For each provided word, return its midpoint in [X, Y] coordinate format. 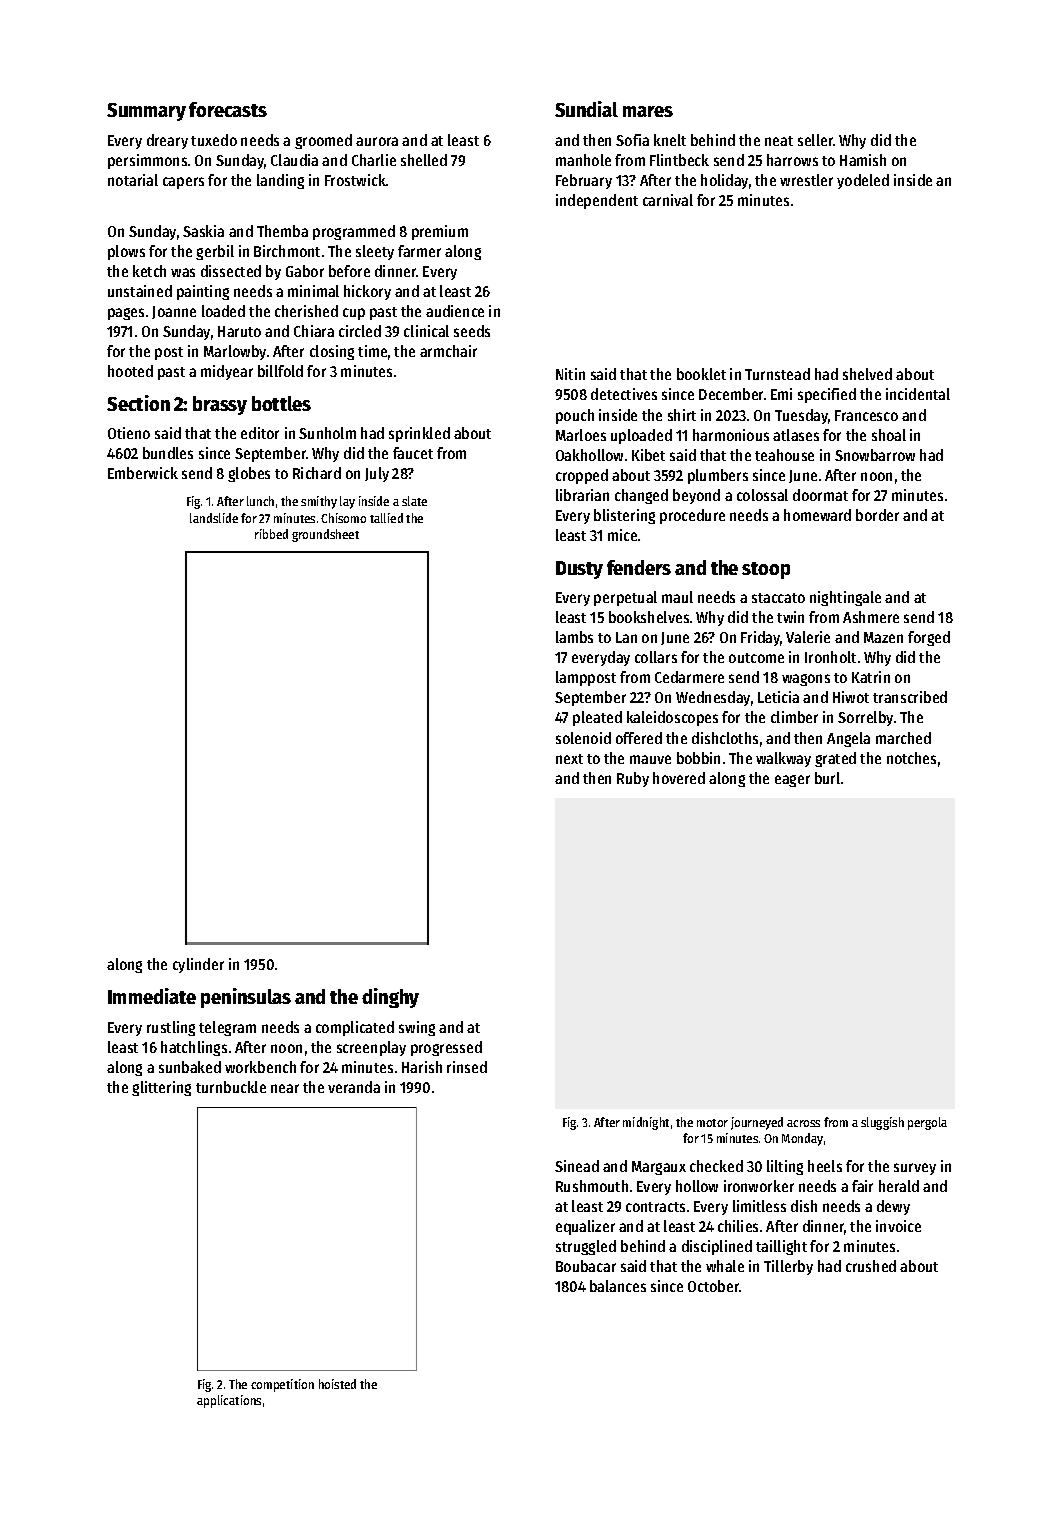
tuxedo [214, 140]
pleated [597, 718]
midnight [646, 1123]
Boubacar [586, 1266]
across [803, 1123]
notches [911, 758]
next [569, 759]
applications [229, 1401]
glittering [161, 1088]
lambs [574, 637]
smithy [319, 502]
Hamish [863, 160]
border [877, 515]
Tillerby [788, 1267]
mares [648, 111]
